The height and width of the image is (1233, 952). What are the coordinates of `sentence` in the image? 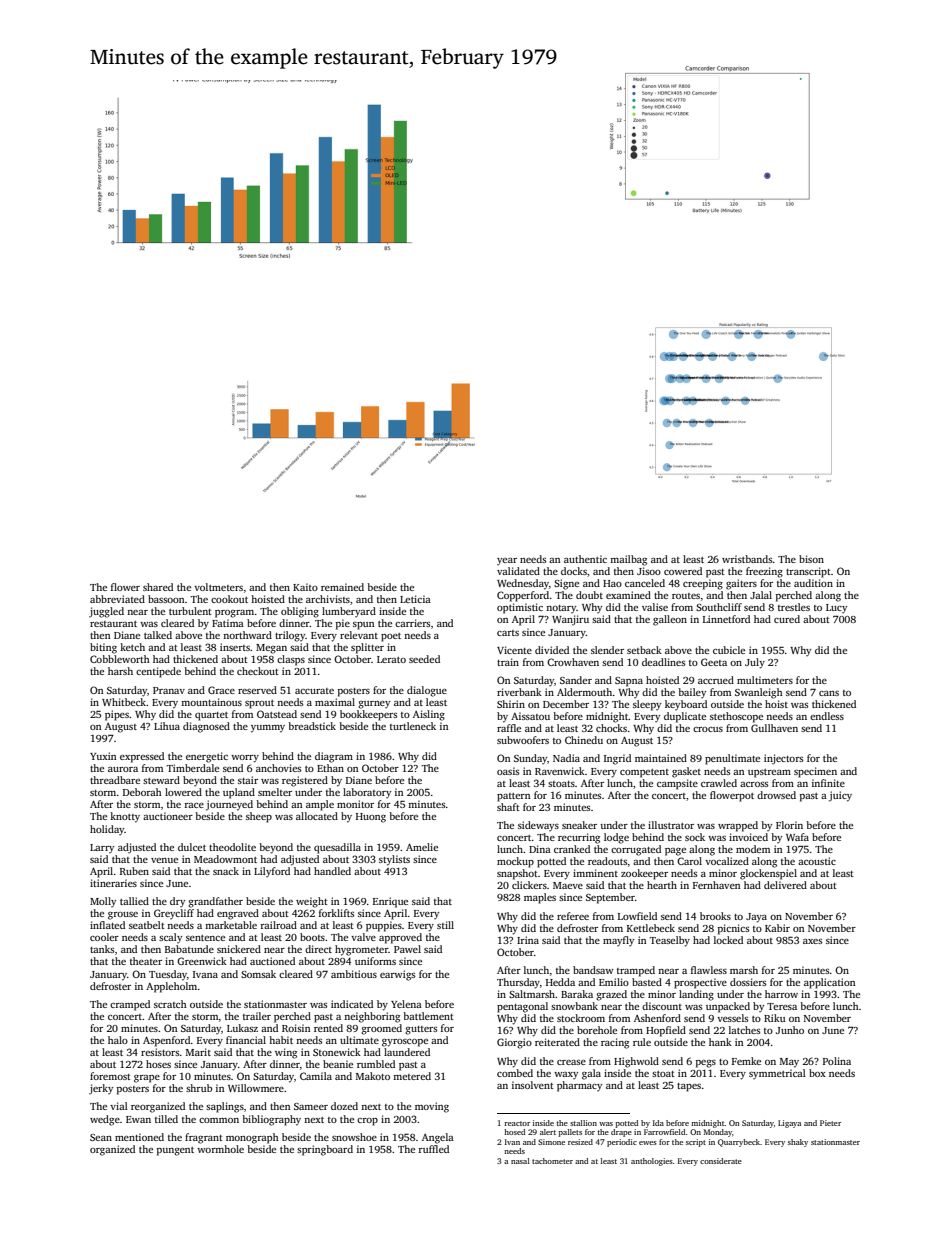 It's located at (205, 938).
